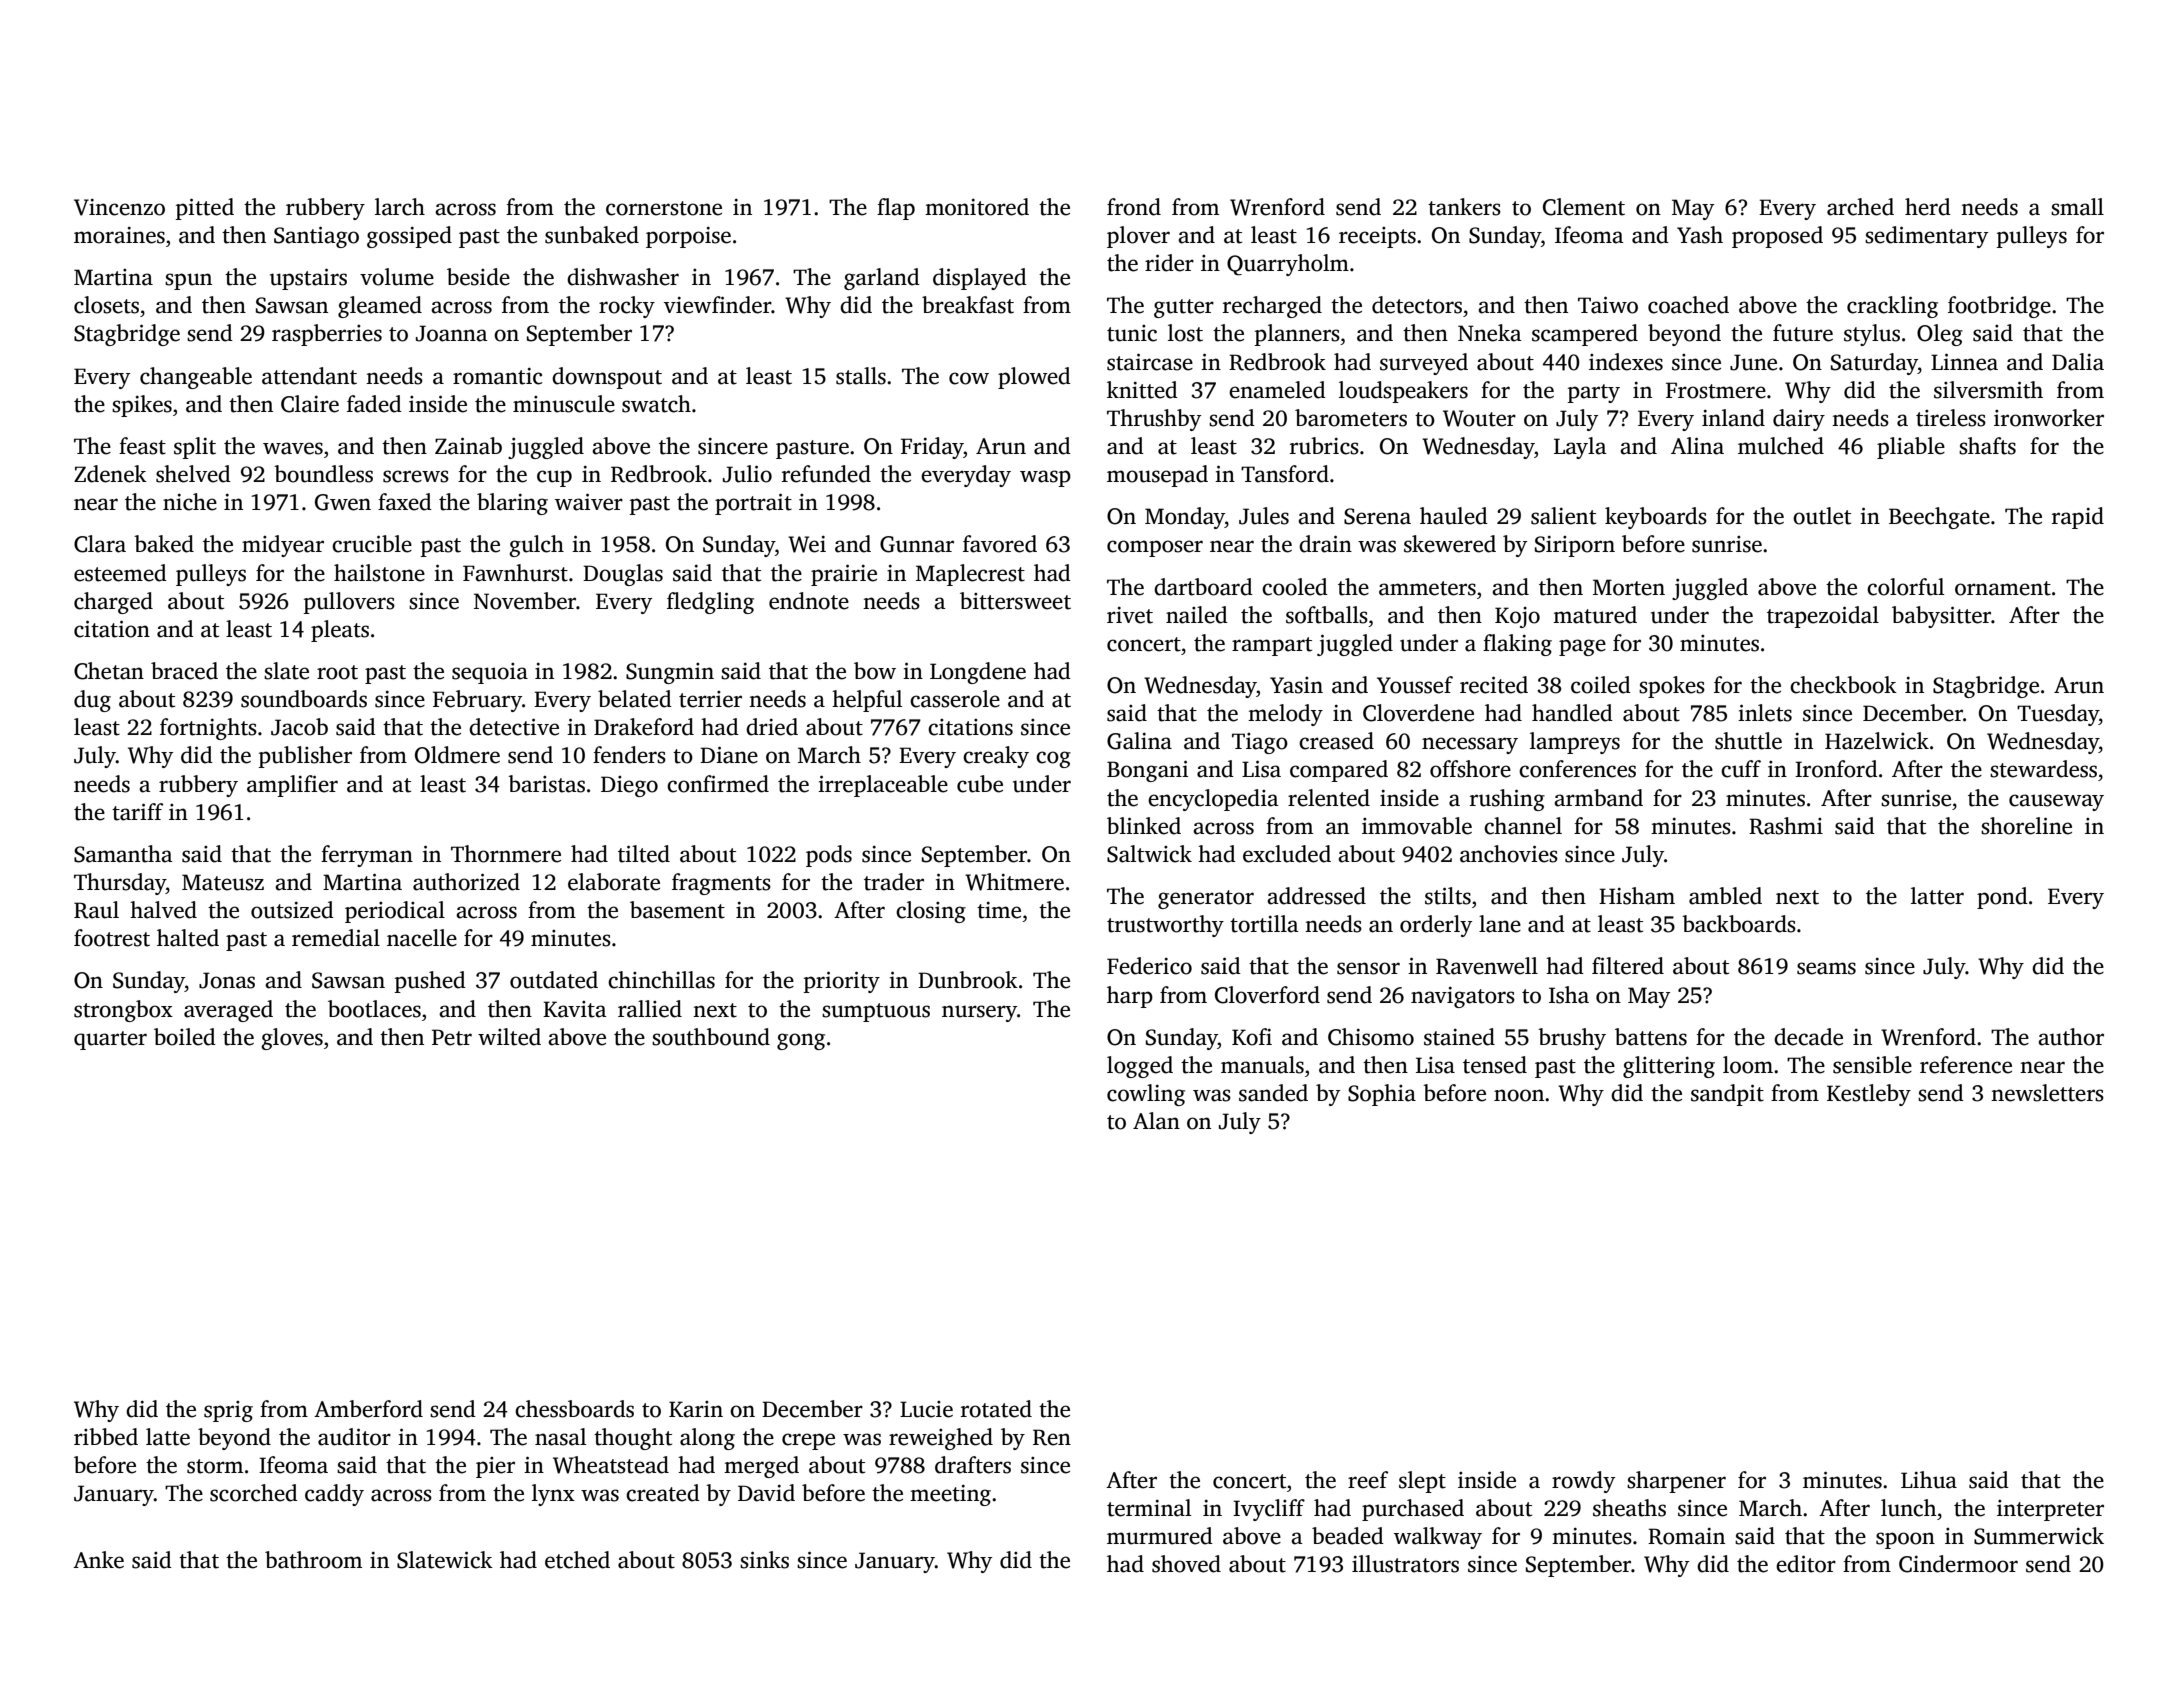  Describe the element at coordinates (950, 1495) in the screenshot. I see `meeting` at that location.
